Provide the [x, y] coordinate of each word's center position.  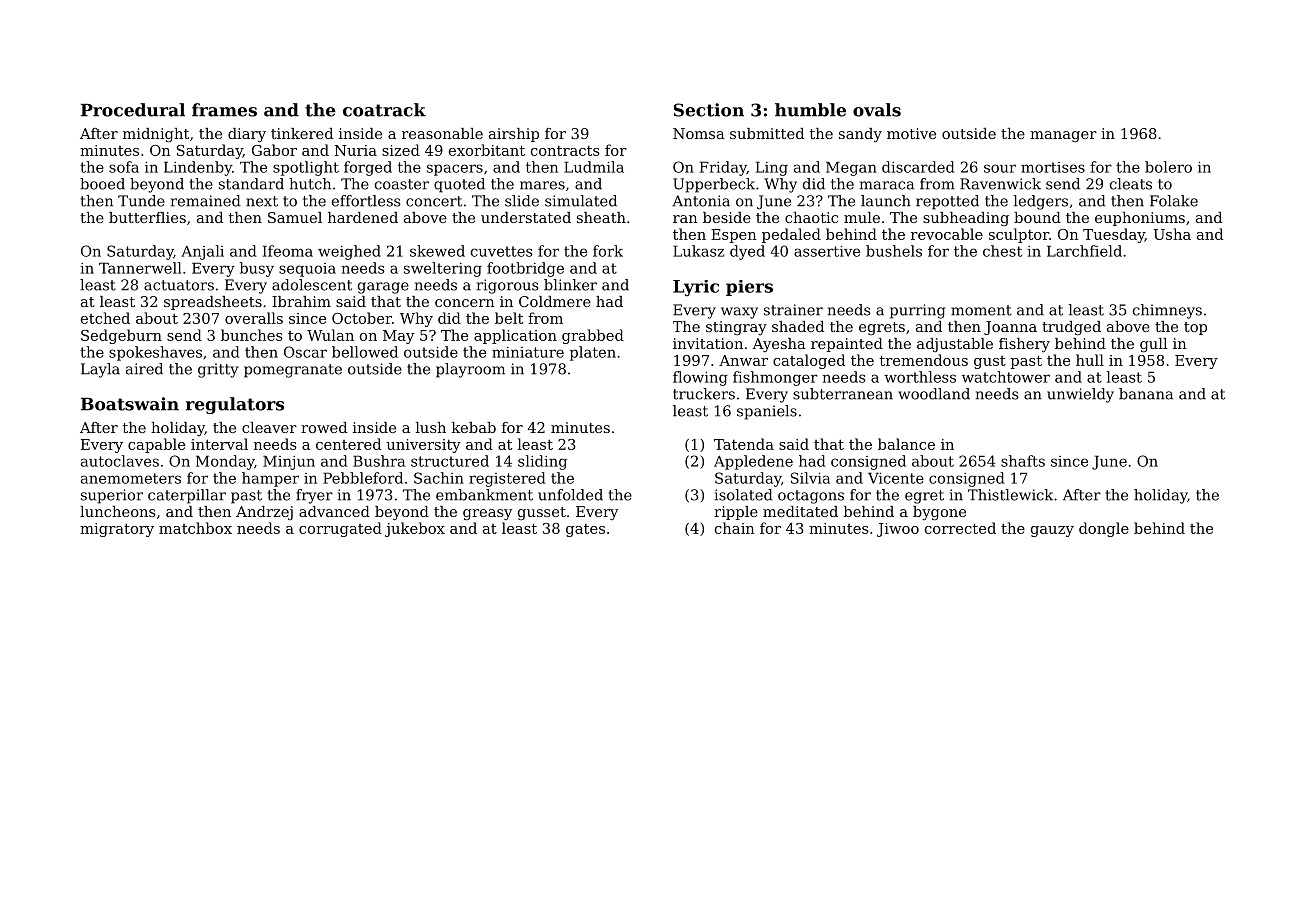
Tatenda [744, 444]
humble [810, 110]
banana [1146, 394]
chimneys [1167, 311]
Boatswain [130, 404]
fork [608, 251]
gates [585, 530]
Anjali [202, 252]
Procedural [133, 110]
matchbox [195, 528]
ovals [877, 110]
